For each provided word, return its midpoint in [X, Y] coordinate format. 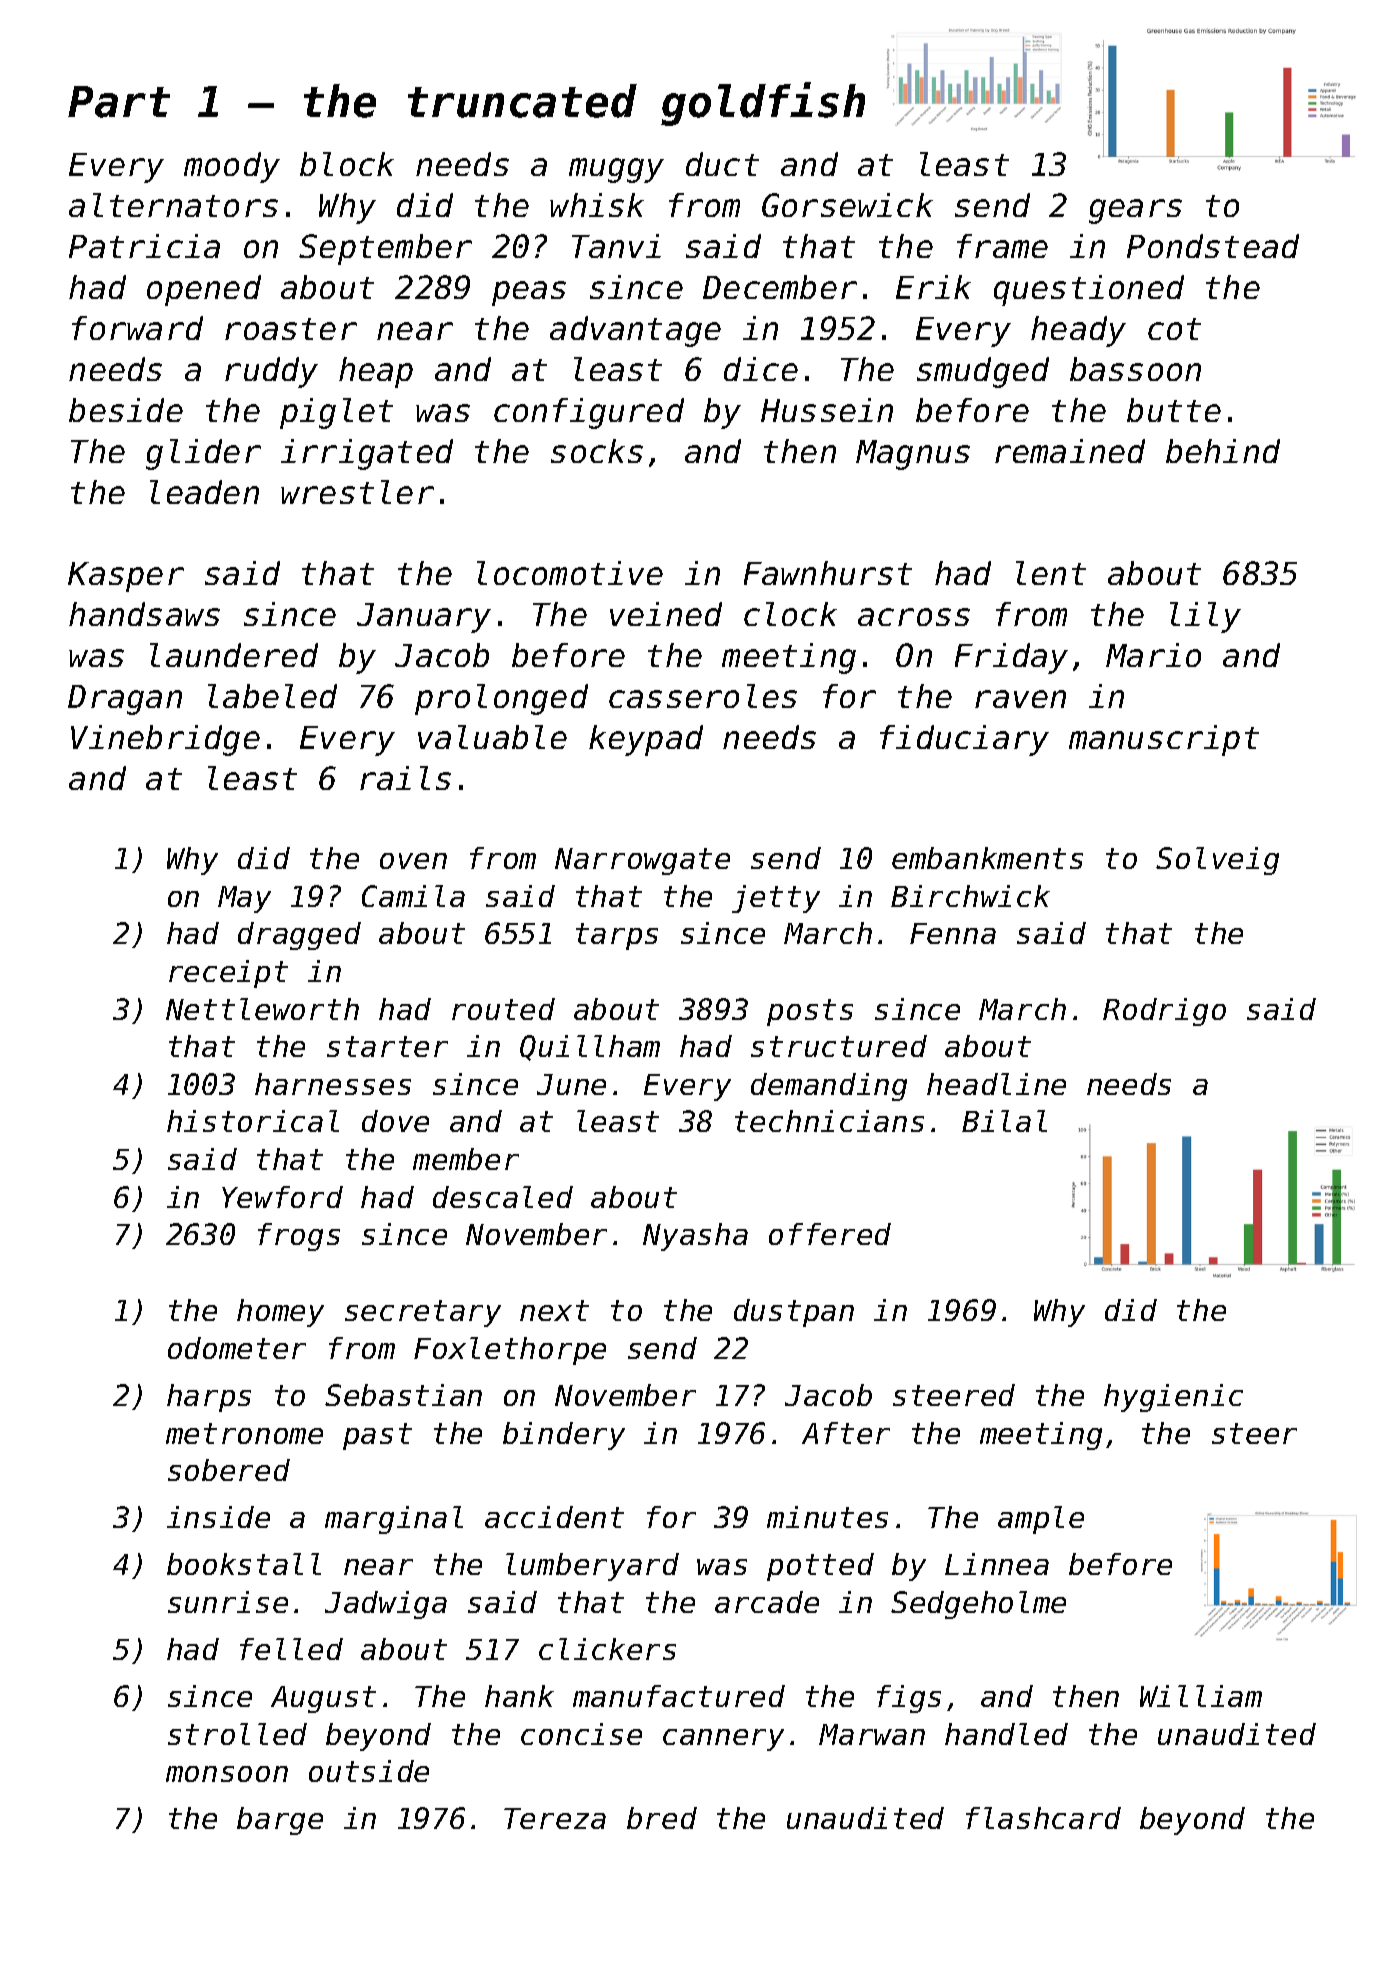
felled [291, 1649]
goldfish [763, 104]
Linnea [997, 1564]
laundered [234, 655]
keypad [646, 740]
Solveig [1217, 861]
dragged [299, 936]
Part [119, 102]
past [377, 1436]
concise [581, 1734]
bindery [564, 1436]
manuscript [1164, 740]
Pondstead [1213, 246]
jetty [776, 899]
